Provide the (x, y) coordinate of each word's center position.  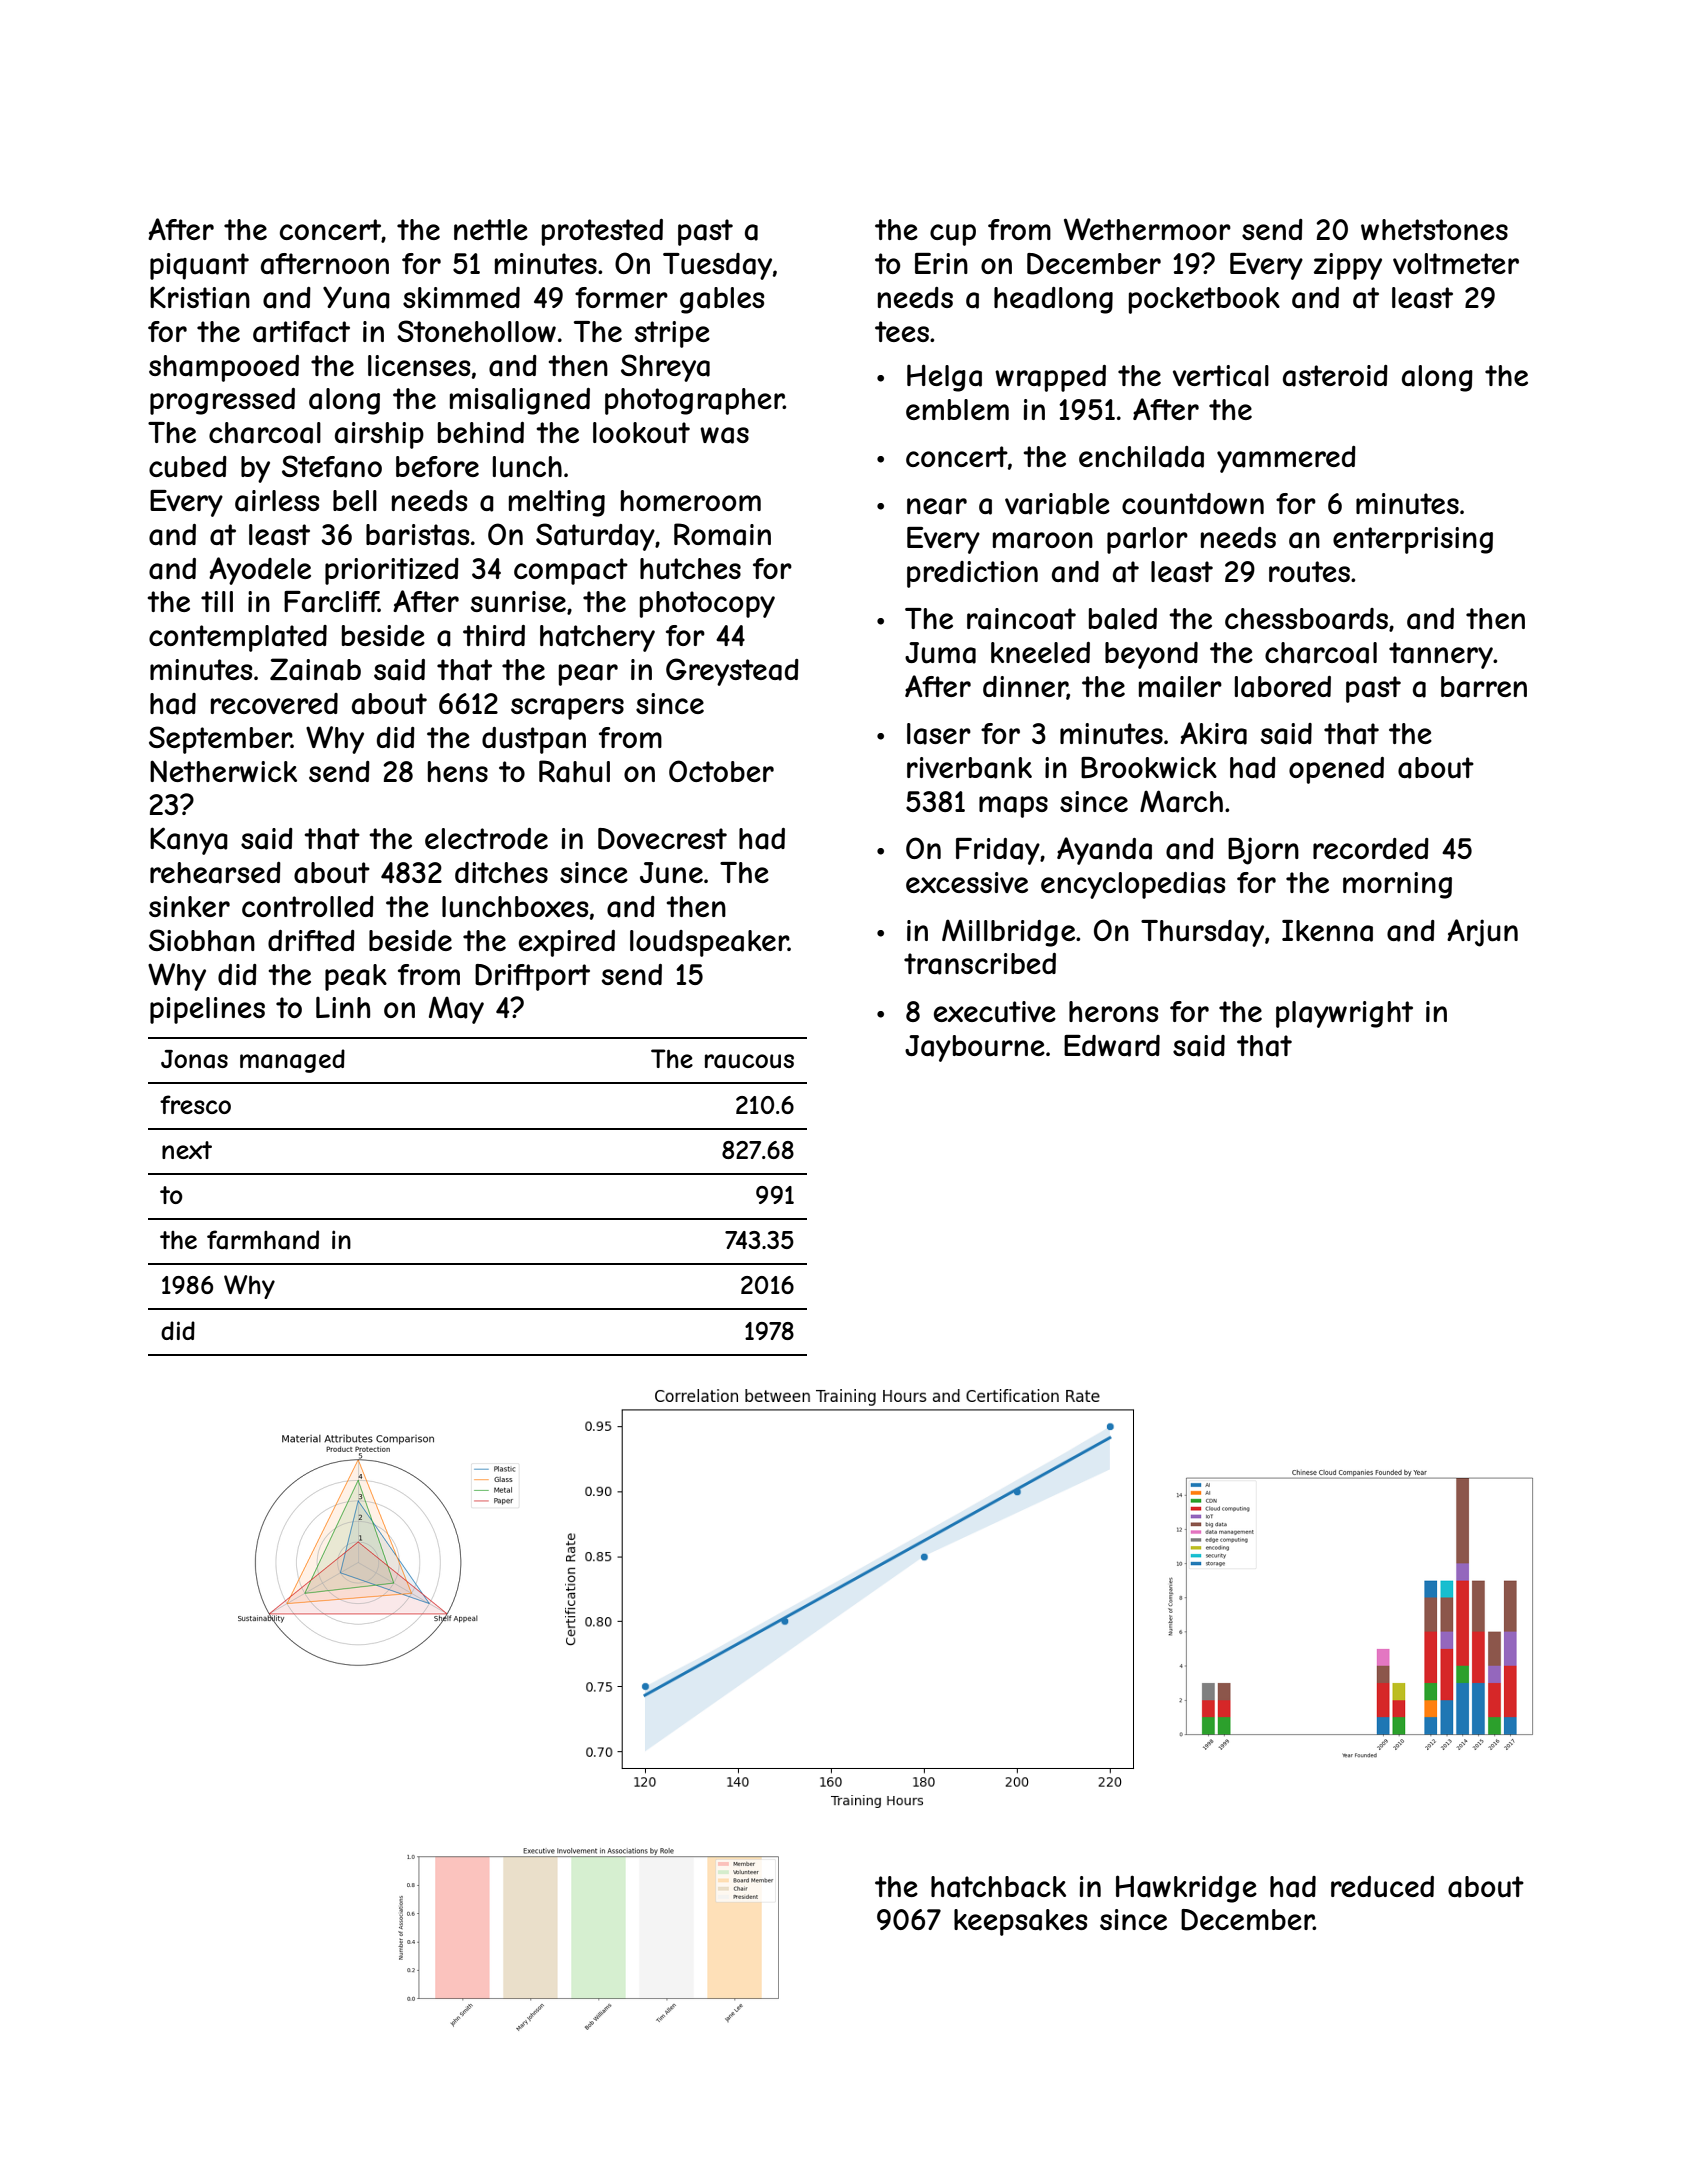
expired (567, 943)
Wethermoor (1147, 229)
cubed (188, 467)
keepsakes (1021, 1922)
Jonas (194, 1059)
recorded (1371, 848)
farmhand (263, 1240)
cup (953, 235)
